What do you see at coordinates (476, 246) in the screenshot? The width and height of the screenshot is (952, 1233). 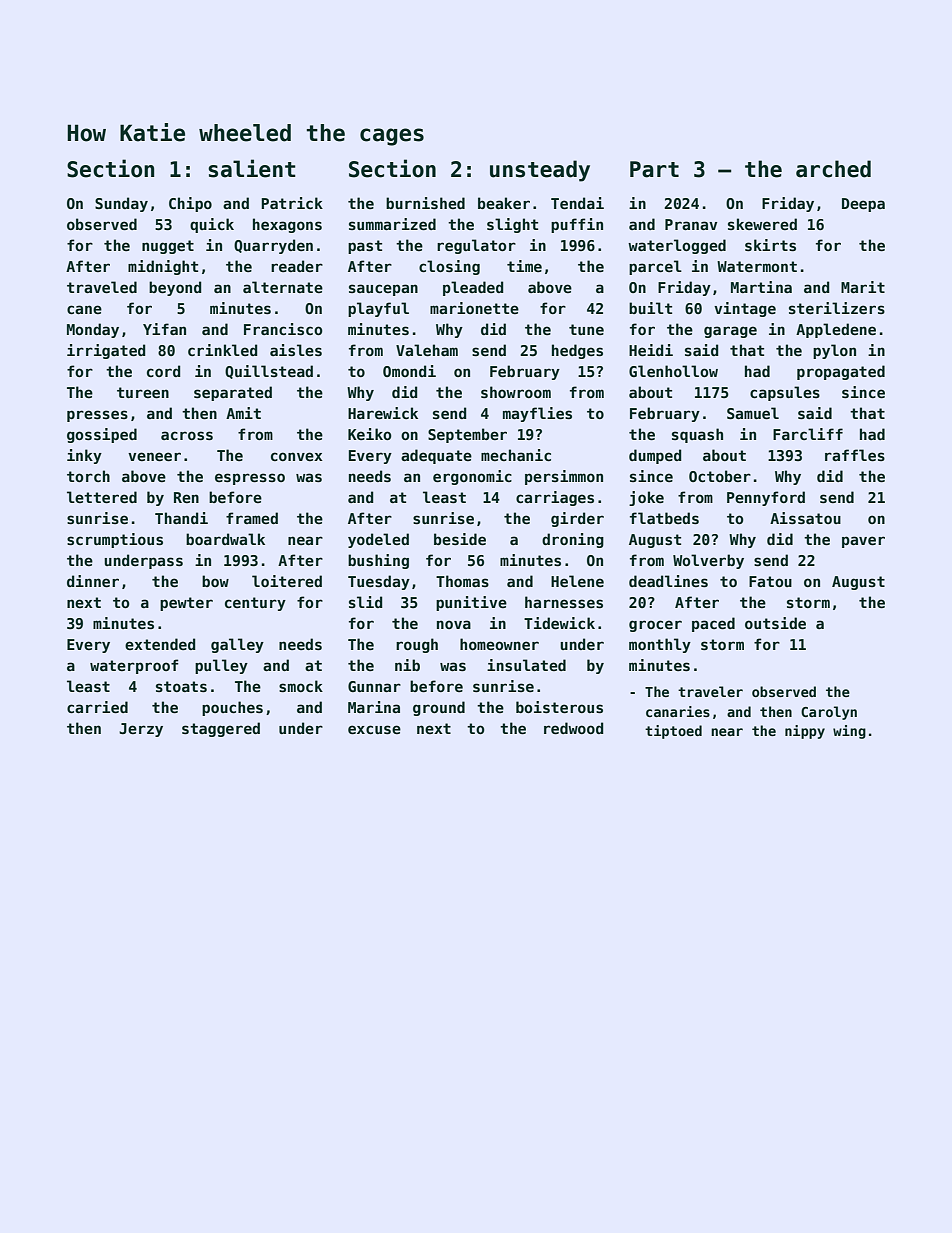 I see `regulator` at bounding box center [476, 246].
